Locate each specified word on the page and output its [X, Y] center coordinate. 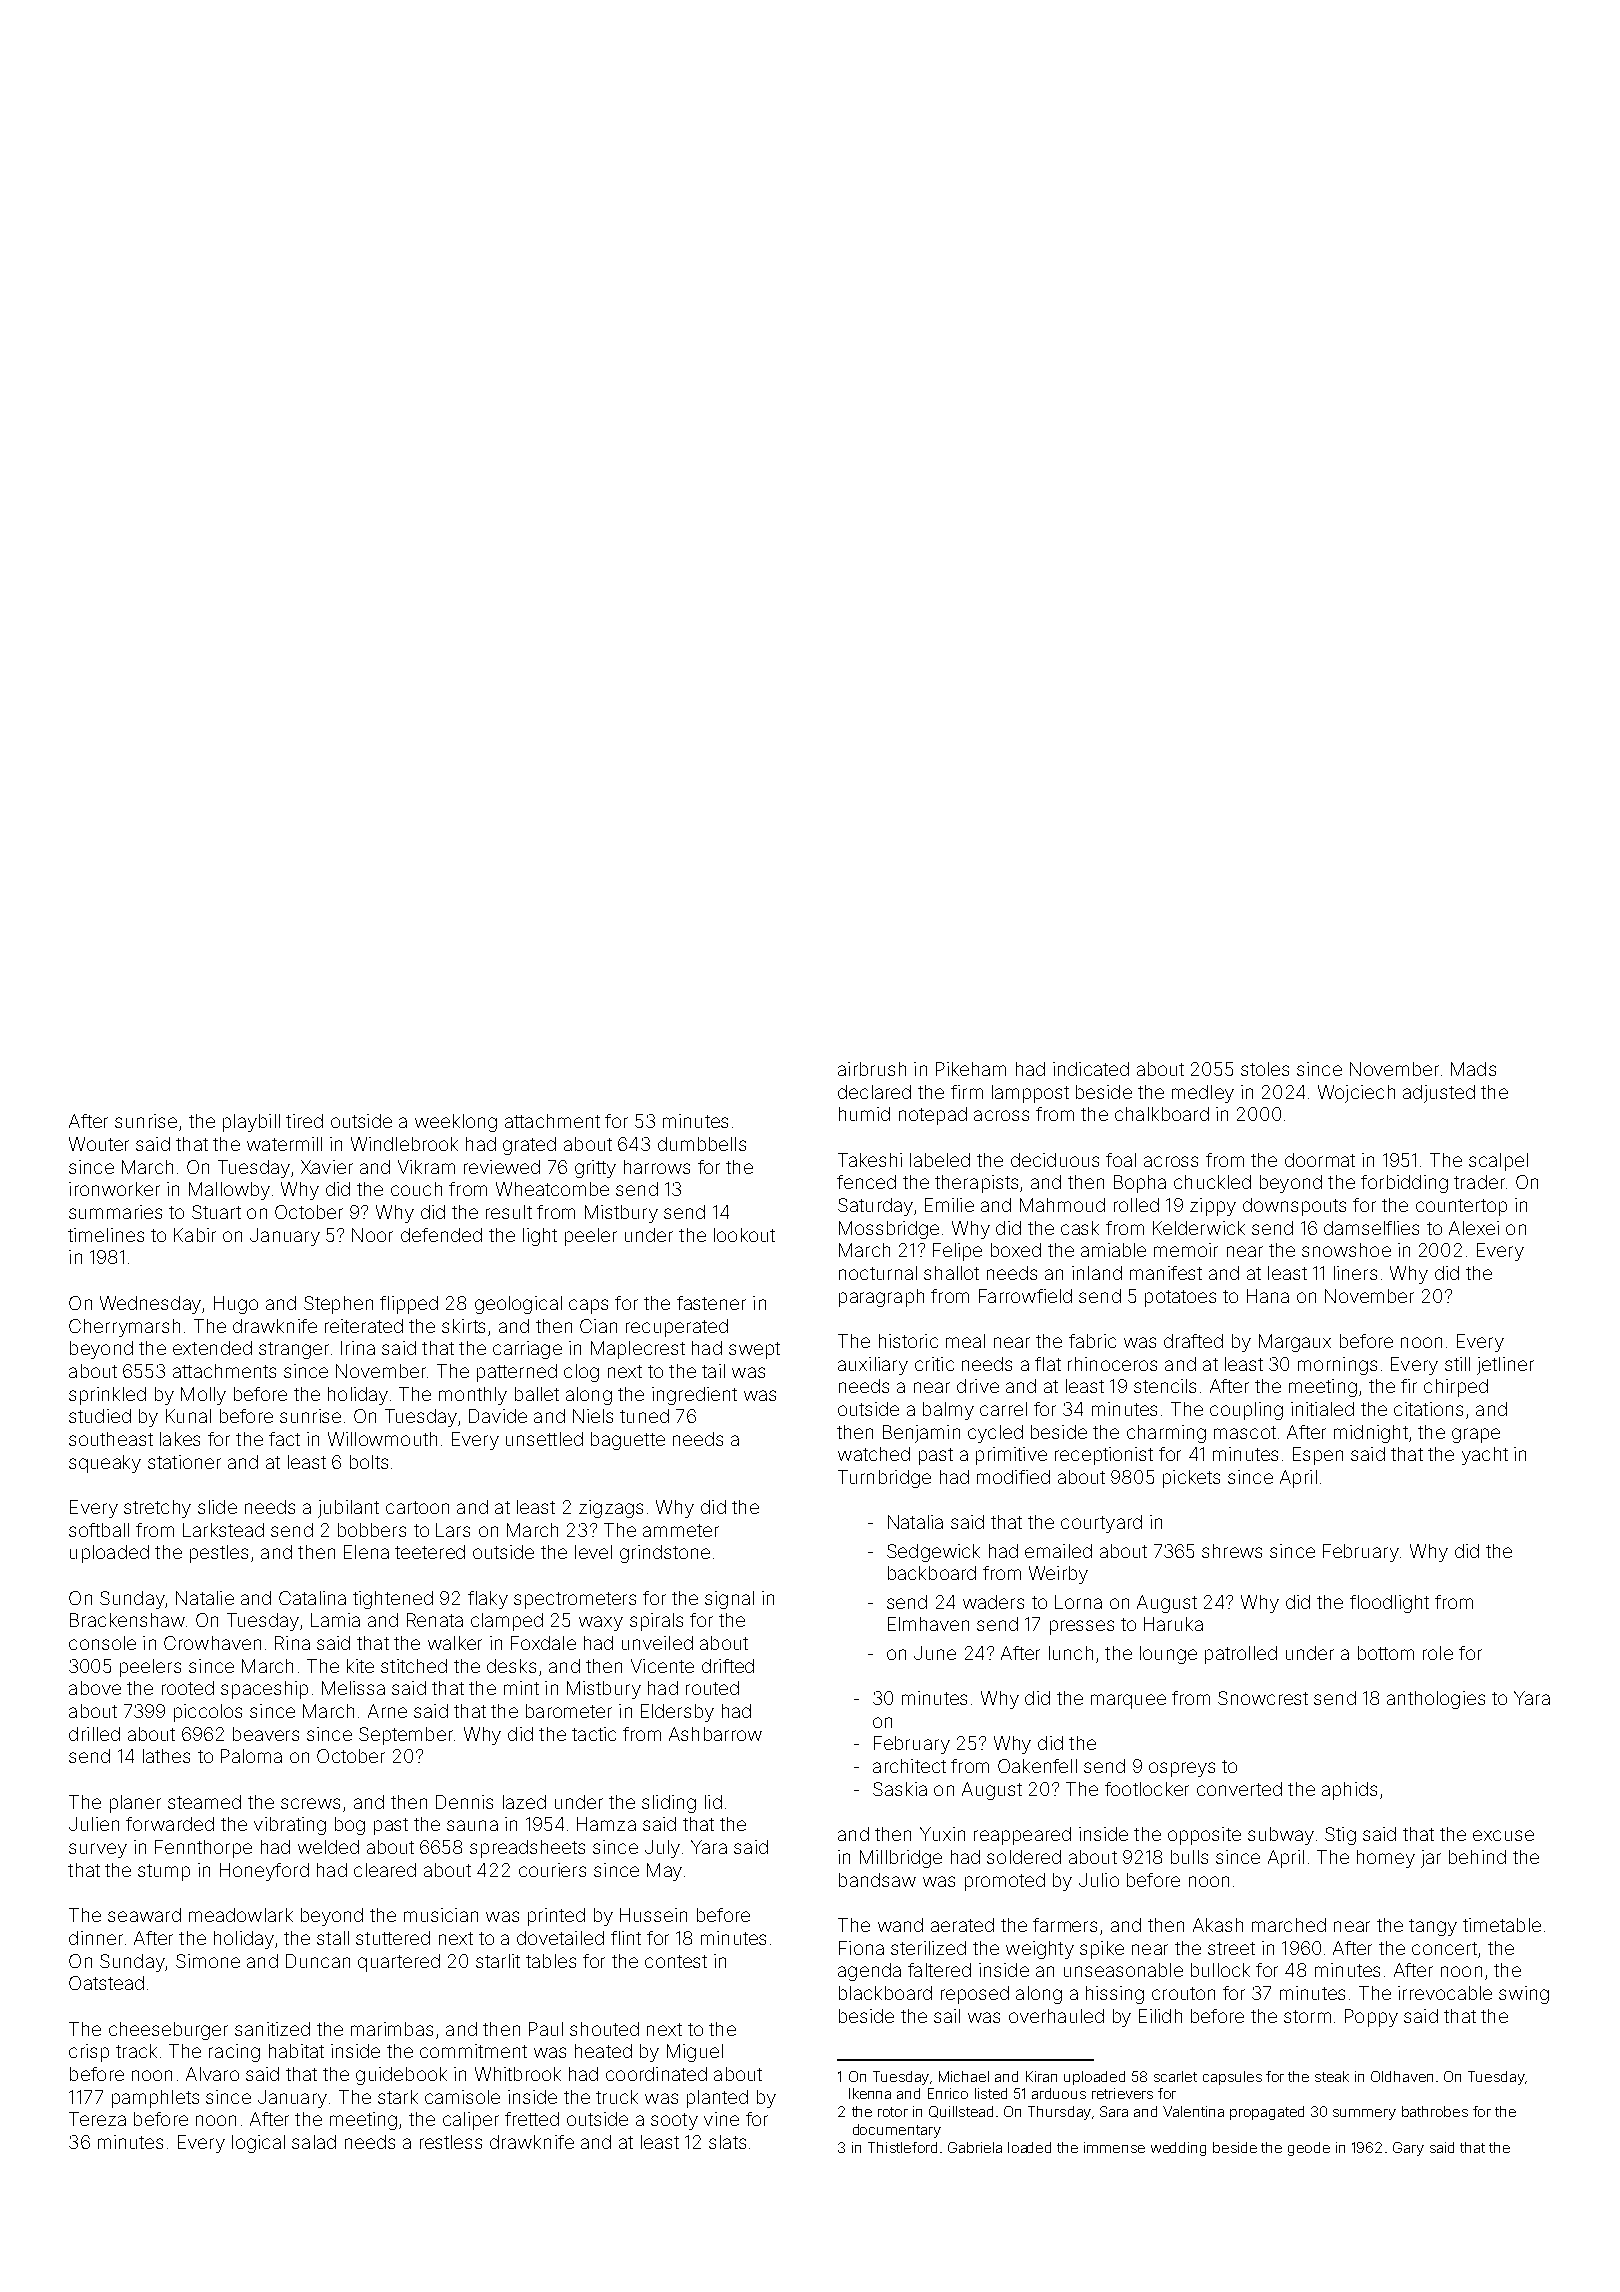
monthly [473, 1396]
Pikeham [971, 1069]
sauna [472, 1825]
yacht [1485, 1456]
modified [1013, 1477]
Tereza [97, 2119]
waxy [601, 1623]
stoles [1265, 1069]
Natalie [205, 1598]
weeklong [456, 1123]
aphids [1349, 1791]
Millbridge [901, 1859]
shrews [1232, 1551]
